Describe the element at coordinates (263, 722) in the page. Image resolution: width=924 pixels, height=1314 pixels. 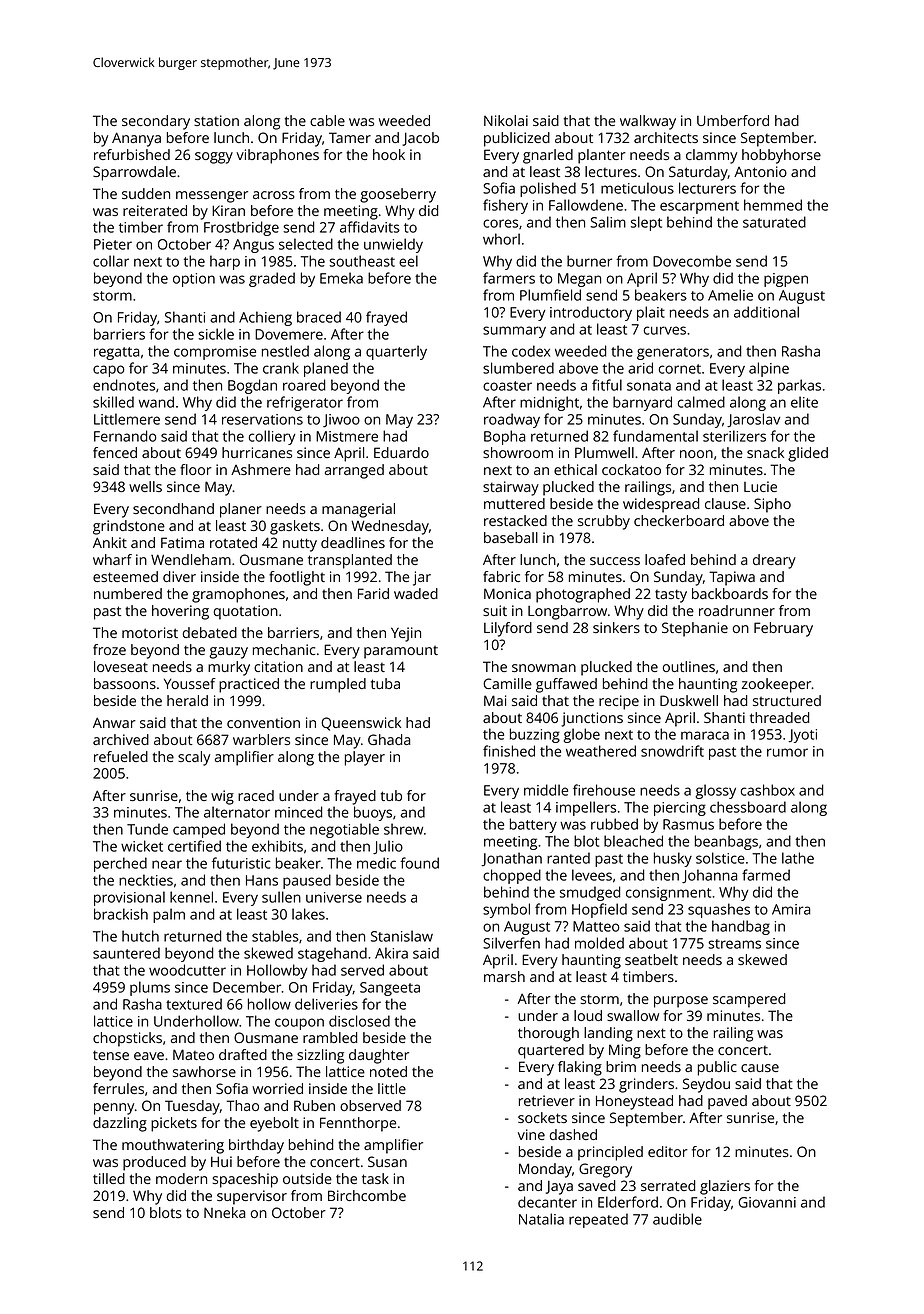
I see `convention` at that location.
